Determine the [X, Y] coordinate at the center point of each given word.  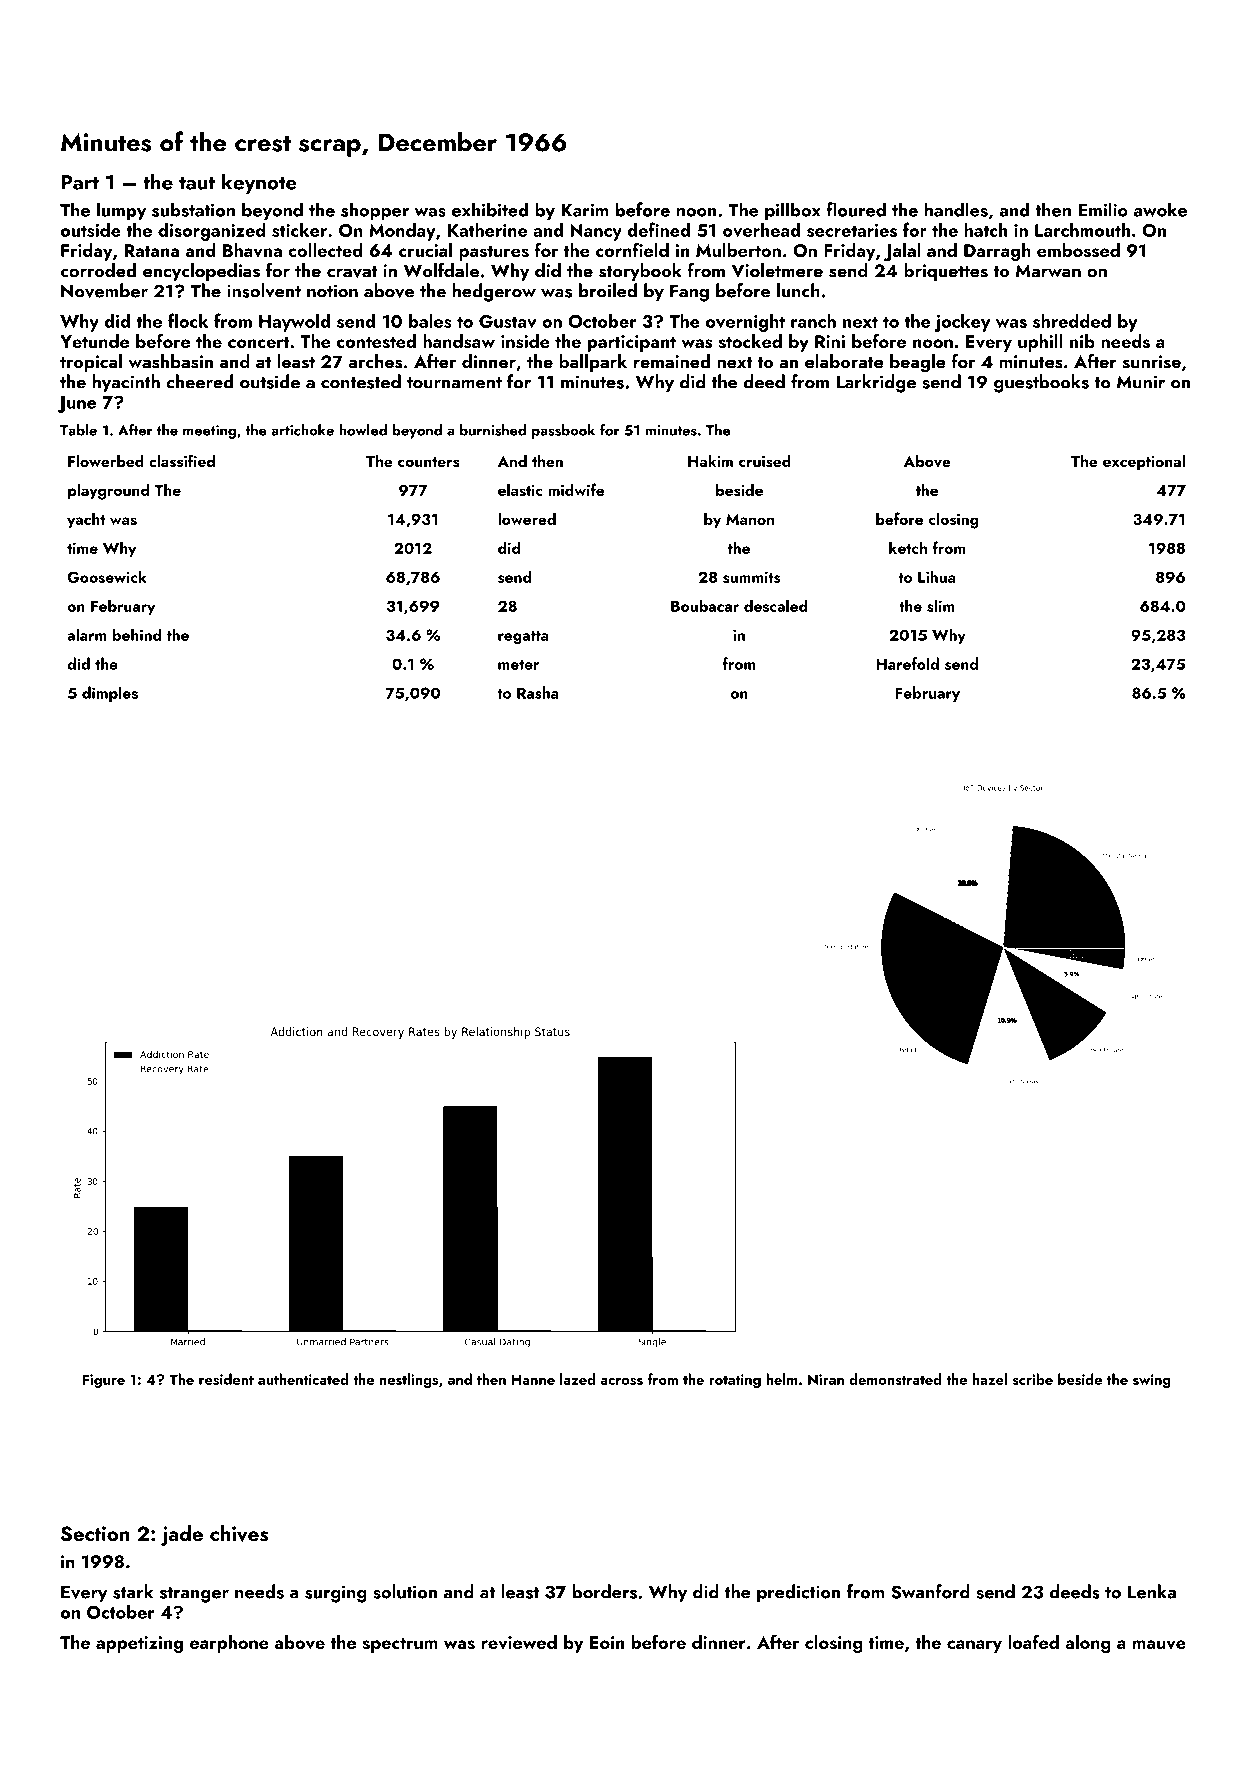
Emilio [1103, 209]
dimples [110, 694]
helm [782, 1379]
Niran [826, 1379]
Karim [585, 210]
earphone [229, 1644]
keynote [259, 183]
